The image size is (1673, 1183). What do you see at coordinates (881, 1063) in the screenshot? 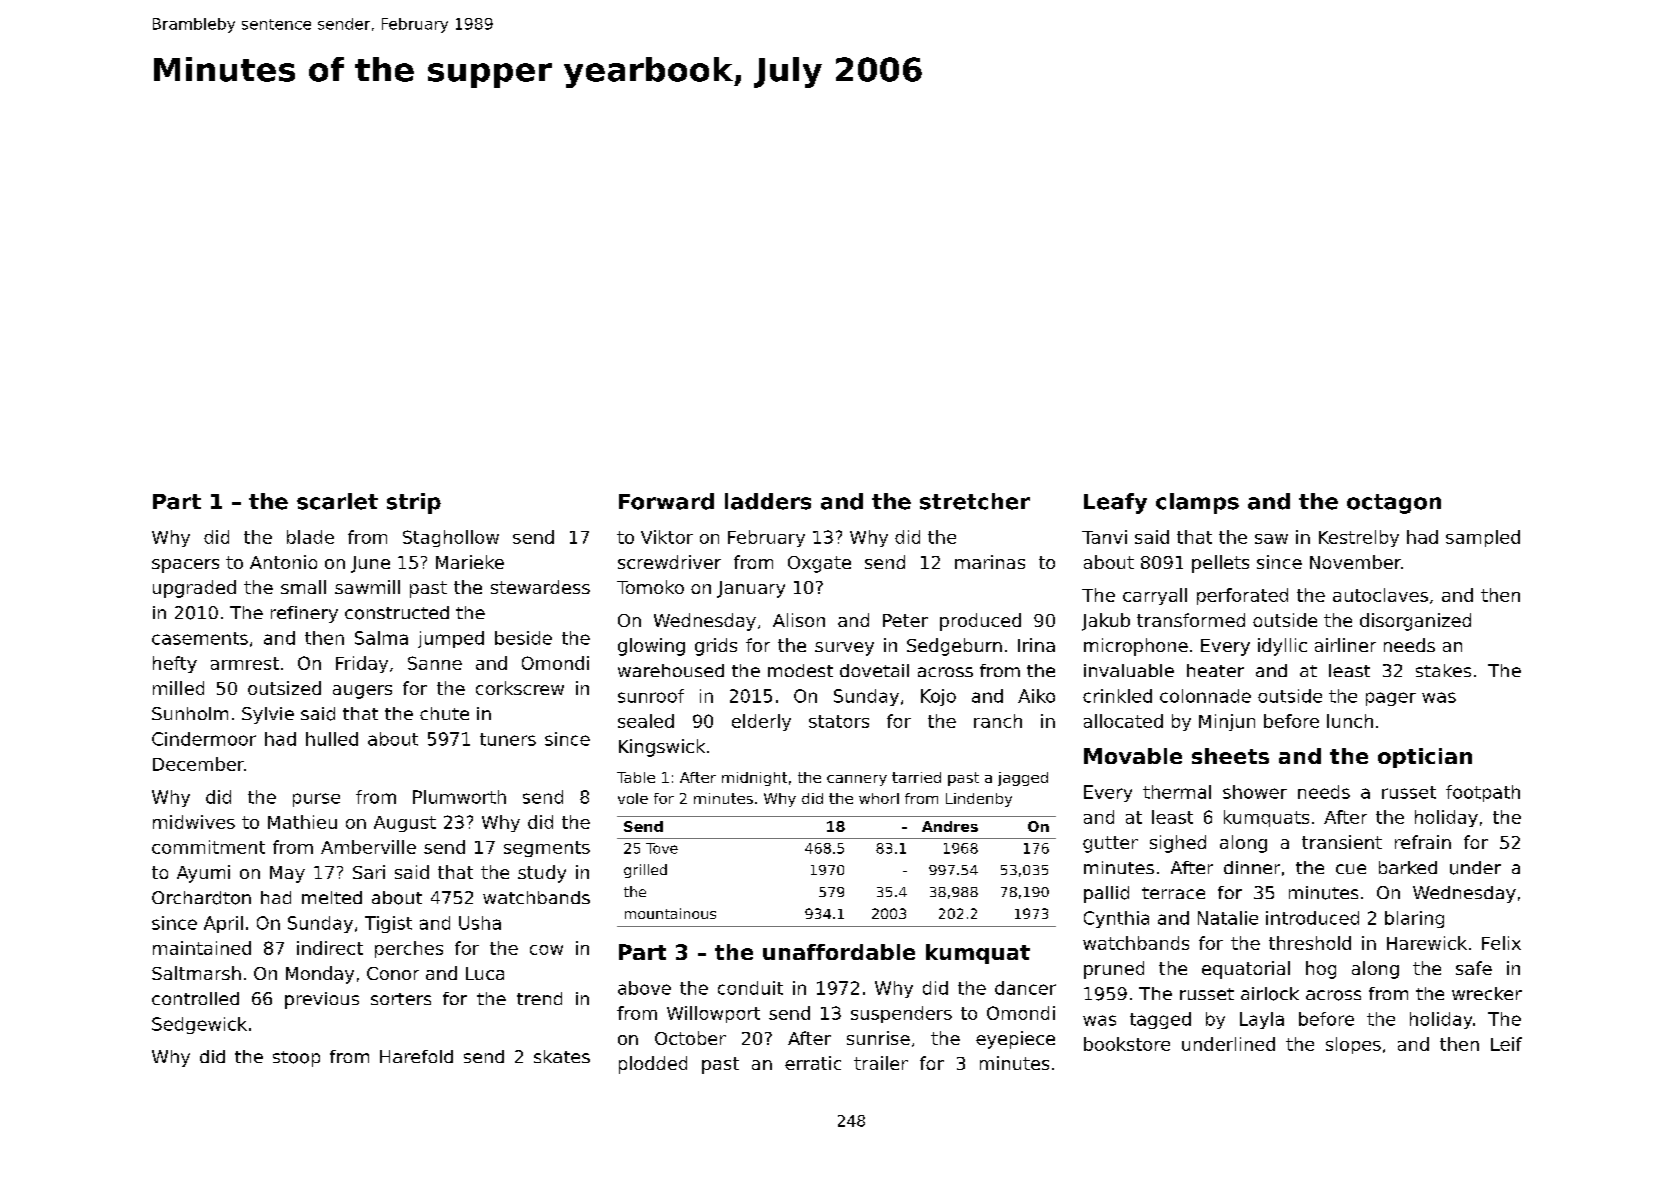
I see `trailer` at bounding box center [881, 1063].
